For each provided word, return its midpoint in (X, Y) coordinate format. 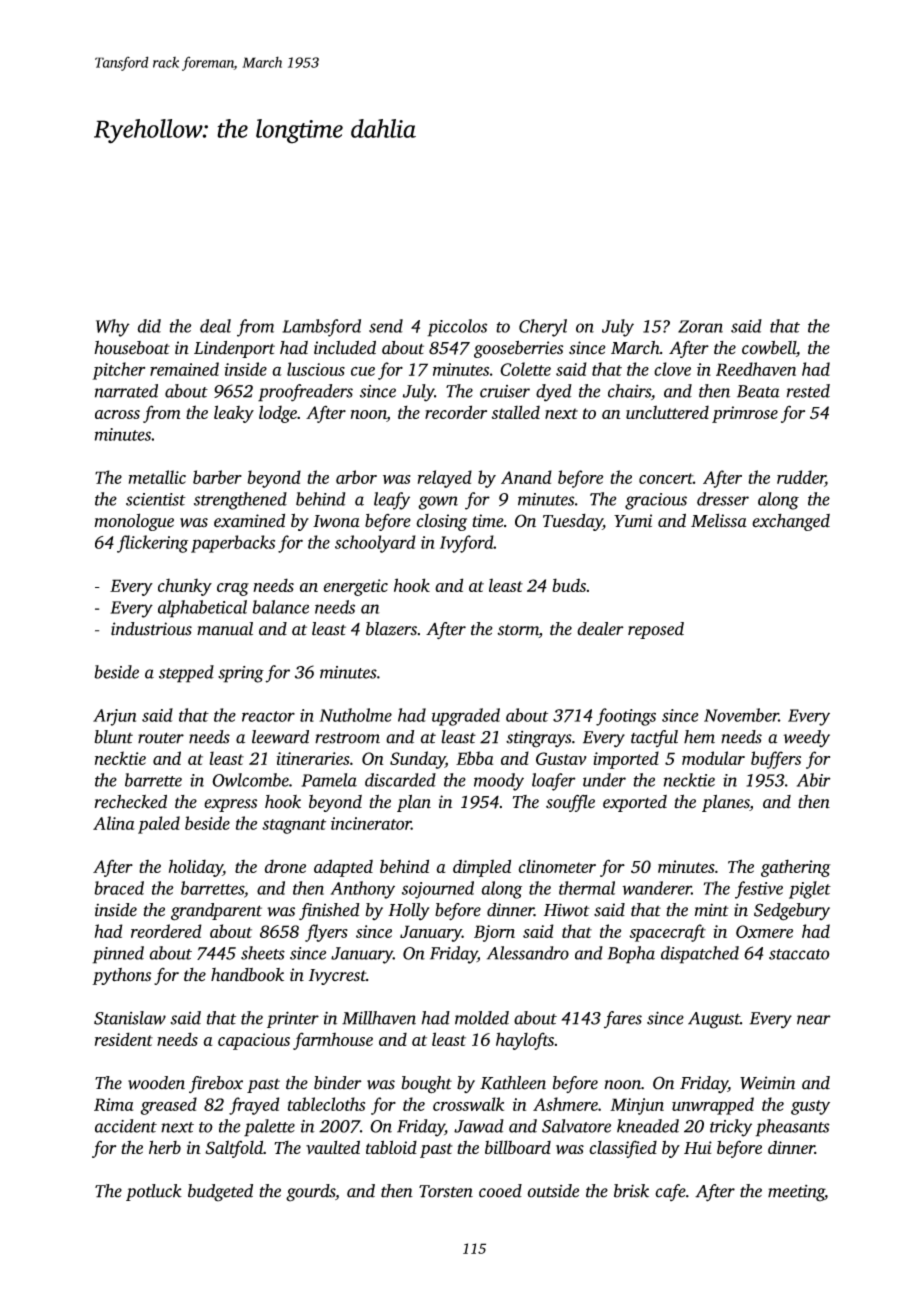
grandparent (216, 912)
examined (249, 520)
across (117, 414)
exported (635, 803)
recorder (456, 412)
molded (482, 1018)
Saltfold (234, 1149)
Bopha (631, 955)
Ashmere (565, 1104)
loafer (554, 782)
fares (623, 1019)
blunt (114, 737)
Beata (758, 391)
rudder (801, 477)
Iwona (336, 521)
